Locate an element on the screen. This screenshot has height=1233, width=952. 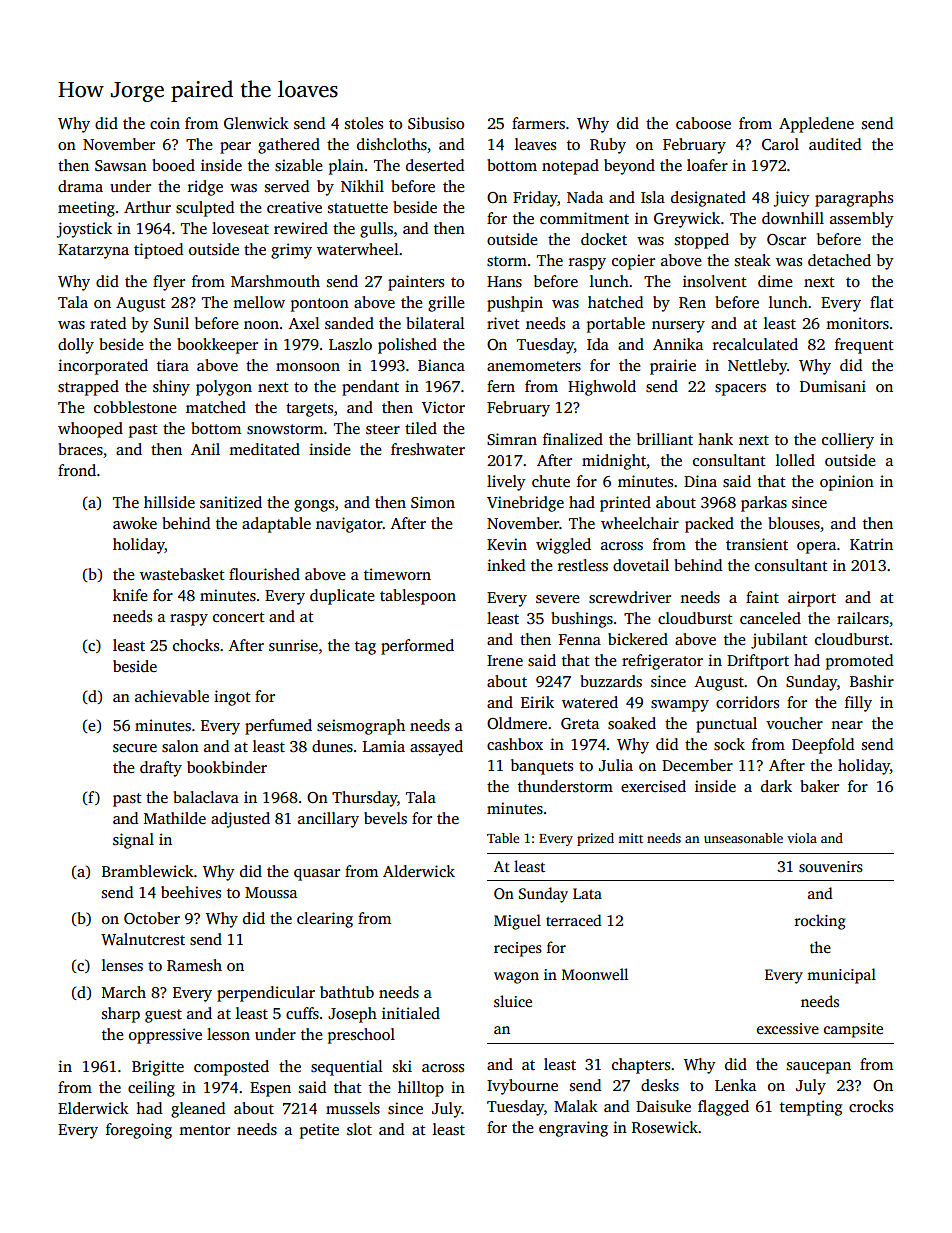
Glenwick is located at coordinates (256, 123).
